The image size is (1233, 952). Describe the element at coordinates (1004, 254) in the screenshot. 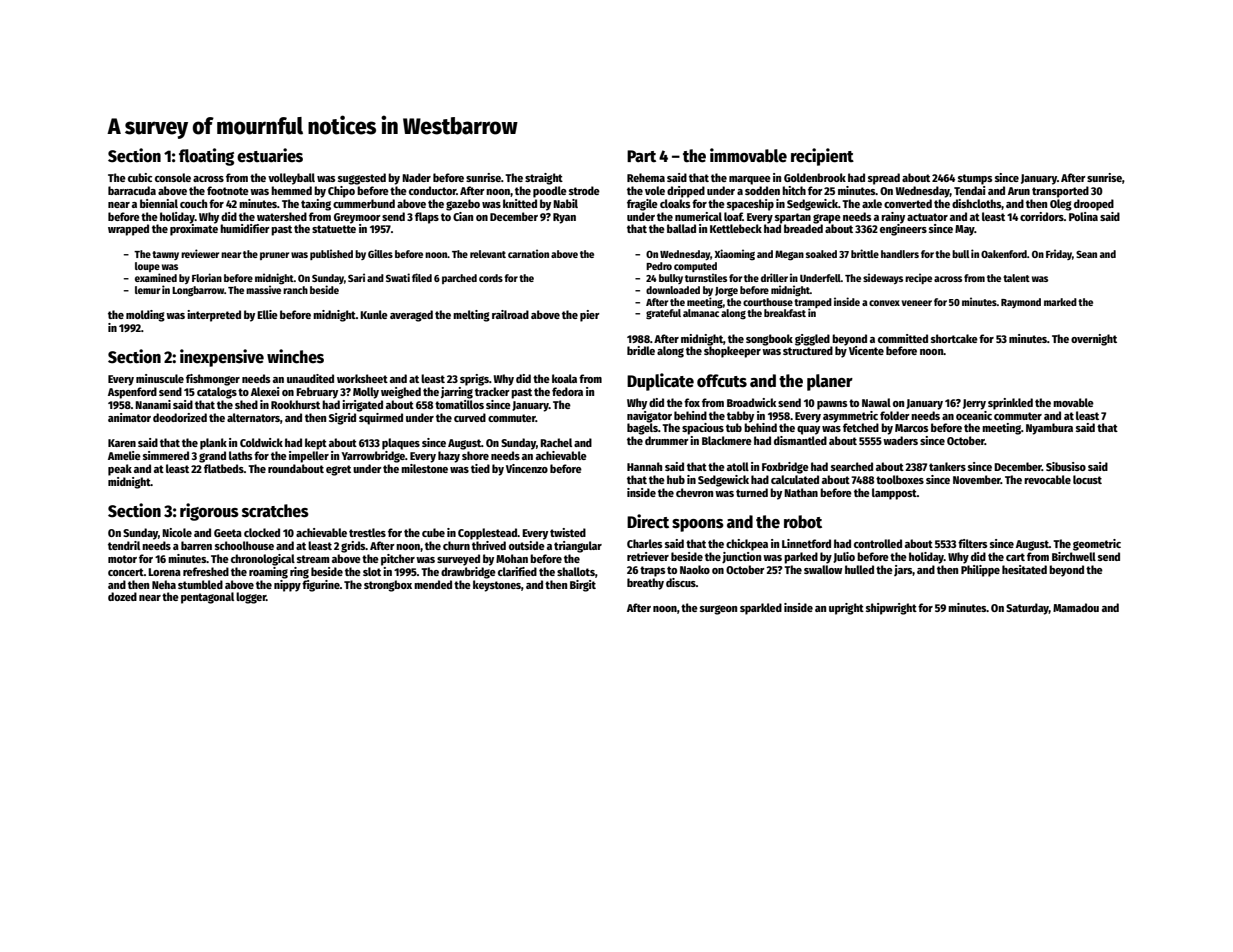

I see `Oakenford` at that location.
